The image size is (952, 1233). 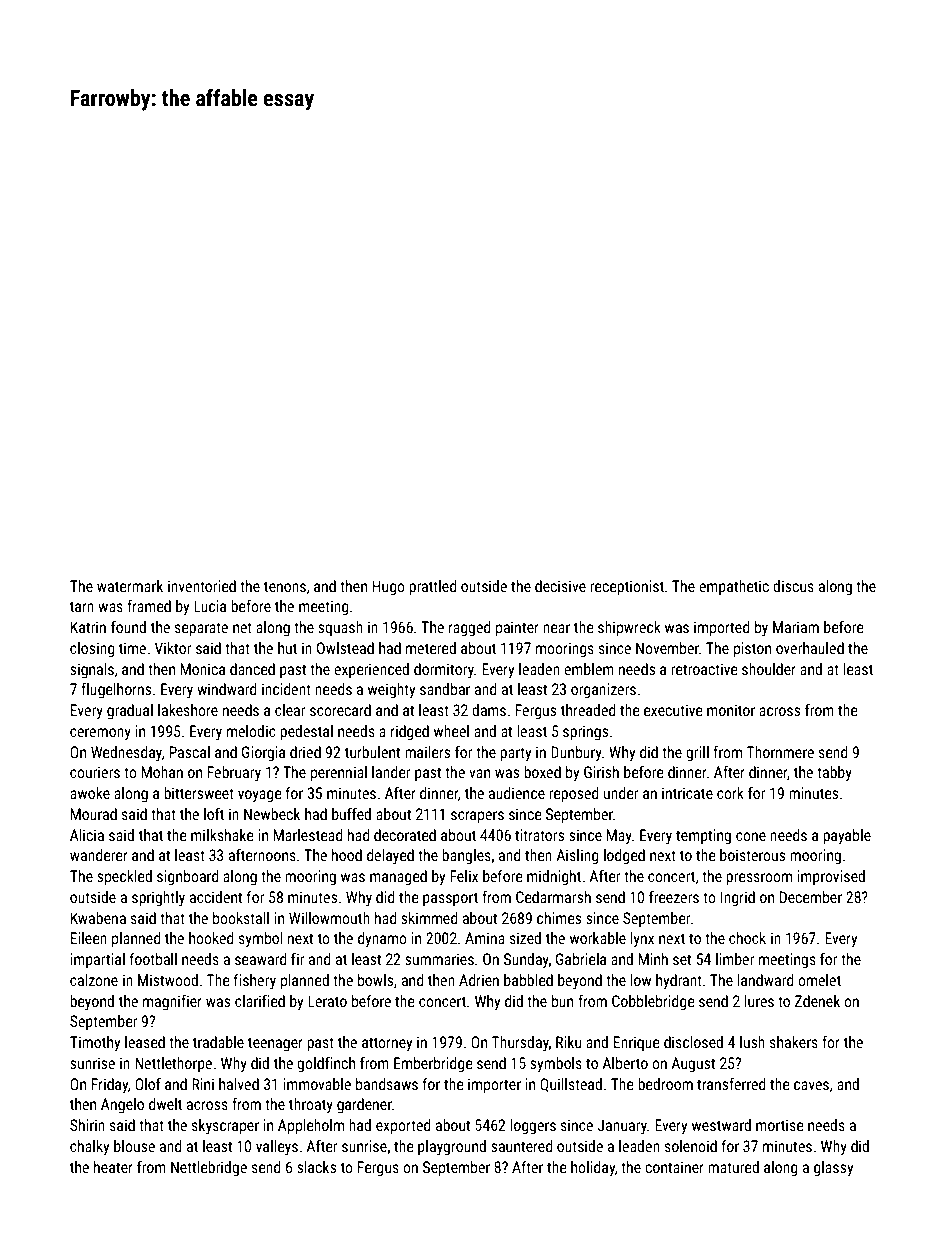 What do you see at coordinates (560, 586) in the screenshot?
I see `decisive` at bounding box center [560, 586].
